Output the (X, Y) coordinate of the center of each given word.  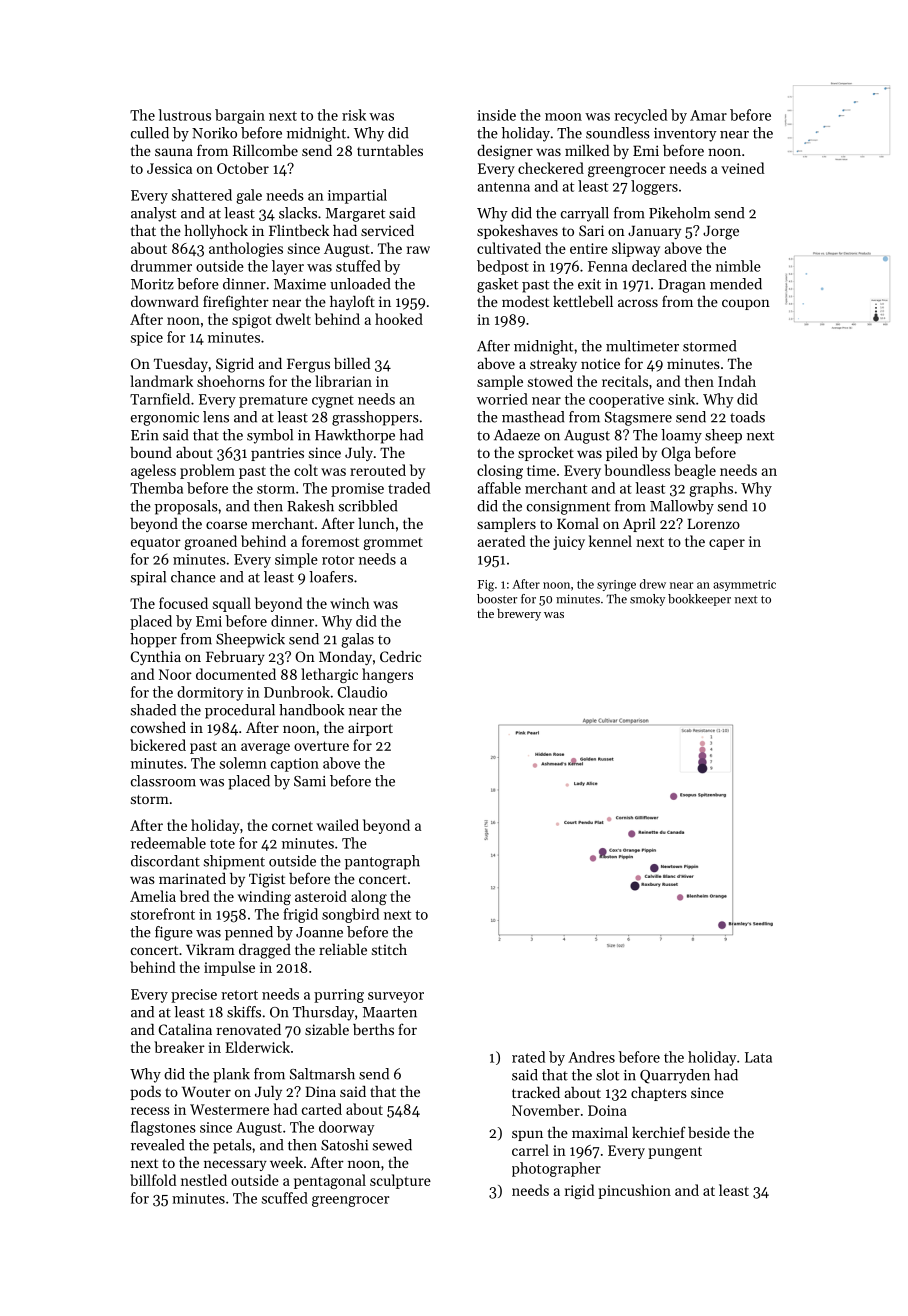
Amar (708, 115)
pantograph (382, 862)
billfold (153, 1180)
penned (249, 933)
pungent (675, 1152)
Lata (758, 1057)
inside (496, 115)
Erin (145, 435)
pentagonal (330, 1181)
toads (747, 417)
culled (150, 133)
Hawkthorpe (355, 436)
